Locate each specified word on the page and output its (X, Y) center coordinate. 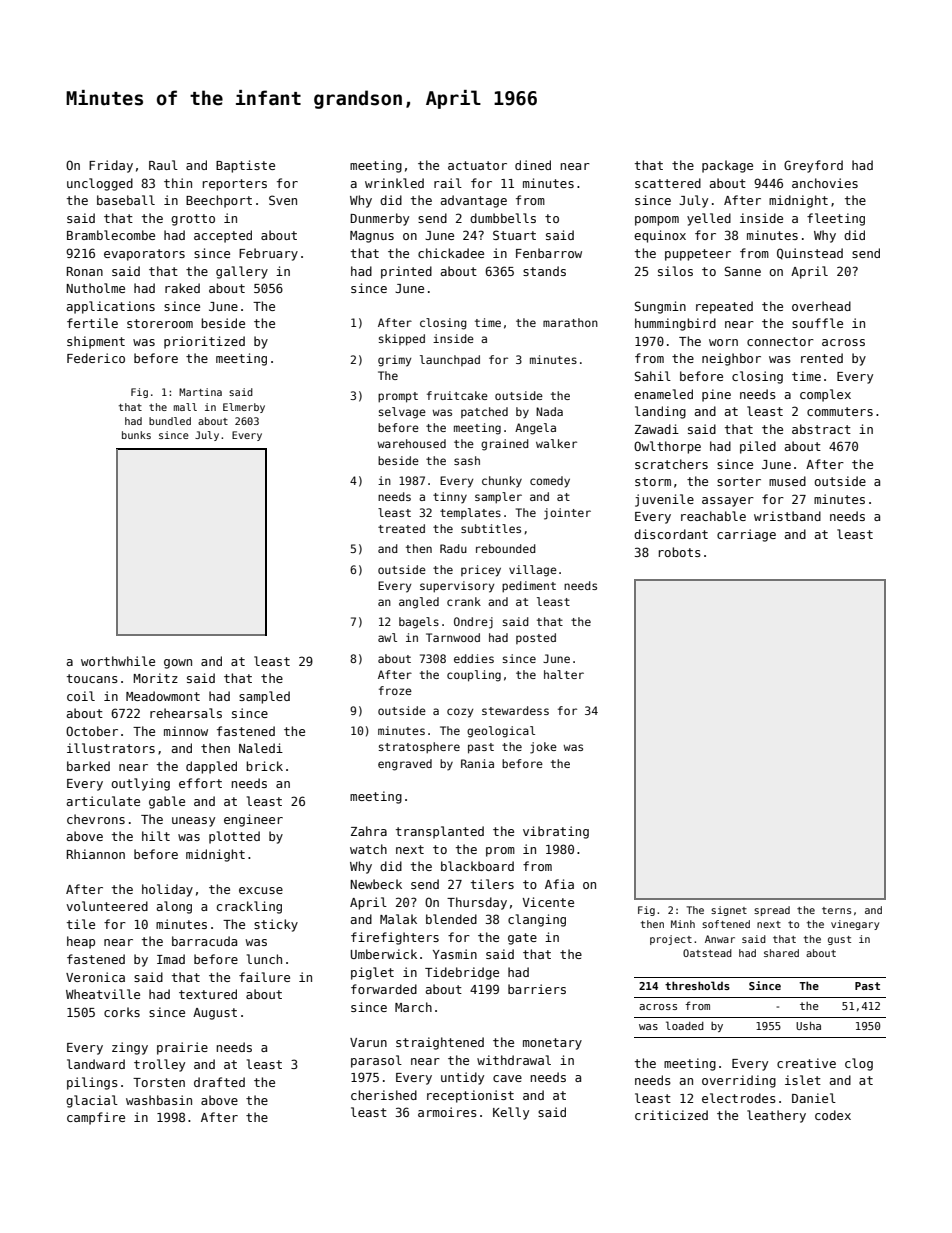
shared (781, 953)
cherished (384, 1095)
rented (822, 358)
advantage (474, 201)
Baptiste (245, 166)
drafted (219, 1082)
